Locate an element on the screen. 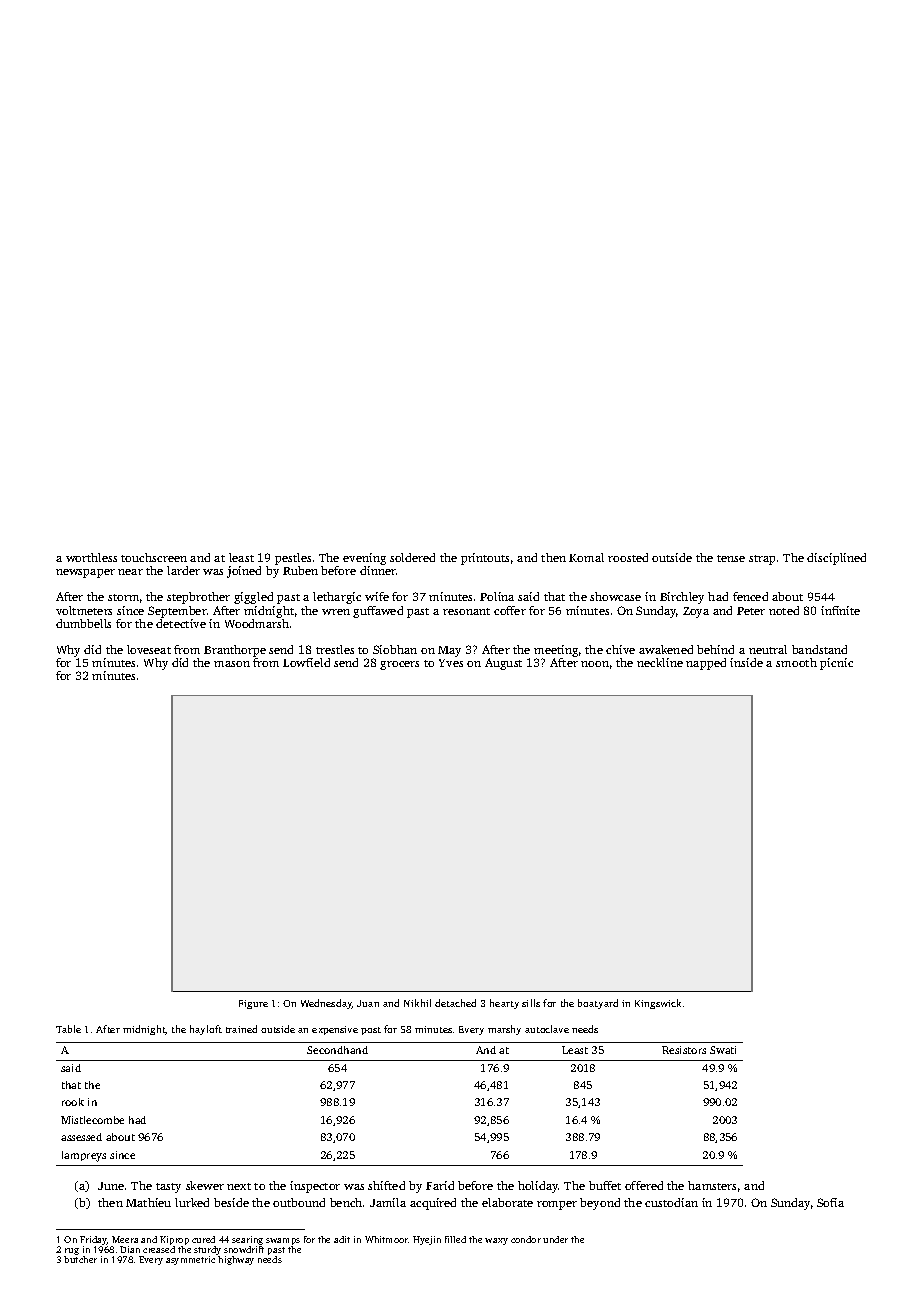 This screenshot has width=924, height=1308. Sofia is located at coordinates (830, 1202).
